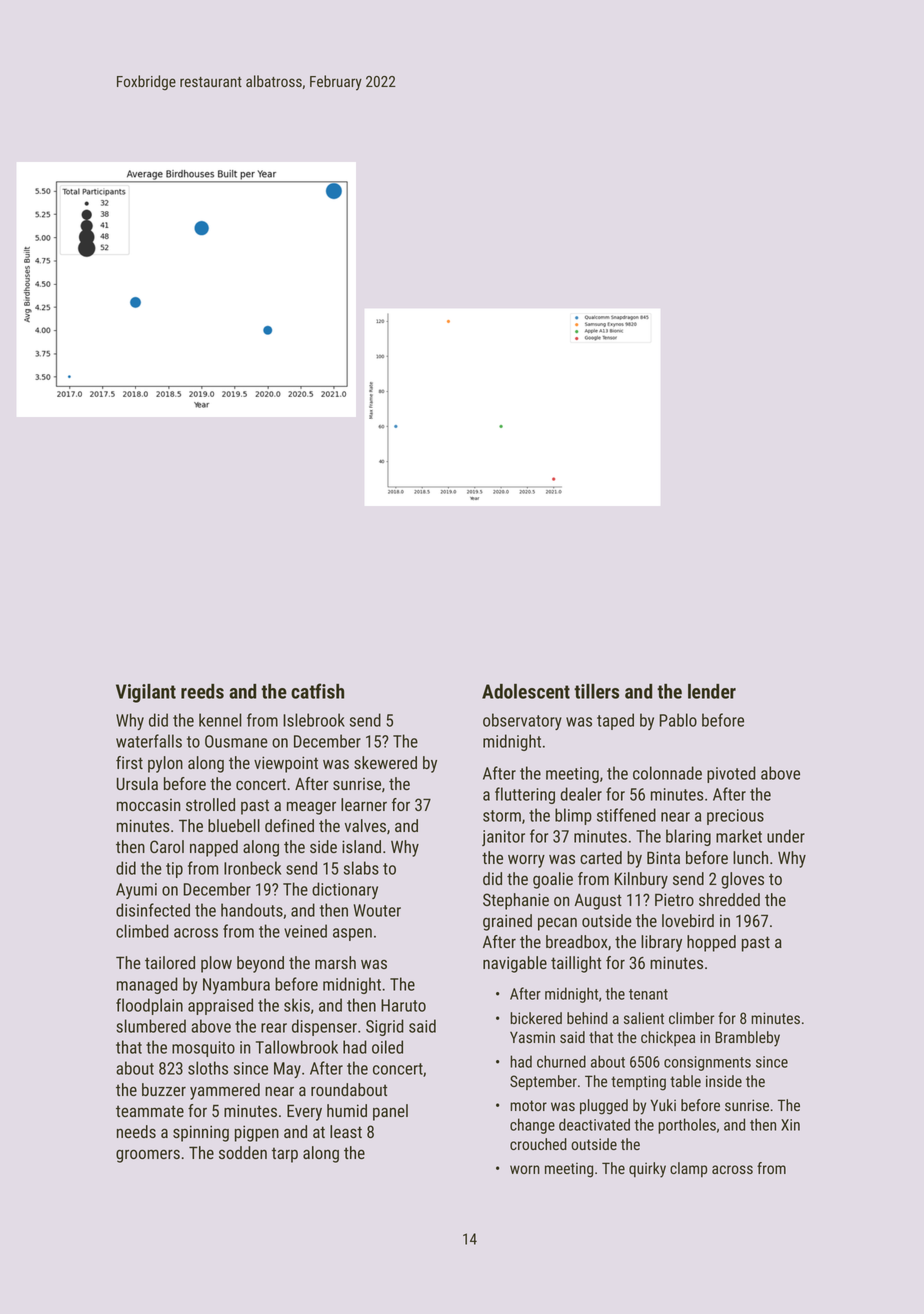 This document has height=1314, width=924. I want to click on Carol, so click(167, 846).
